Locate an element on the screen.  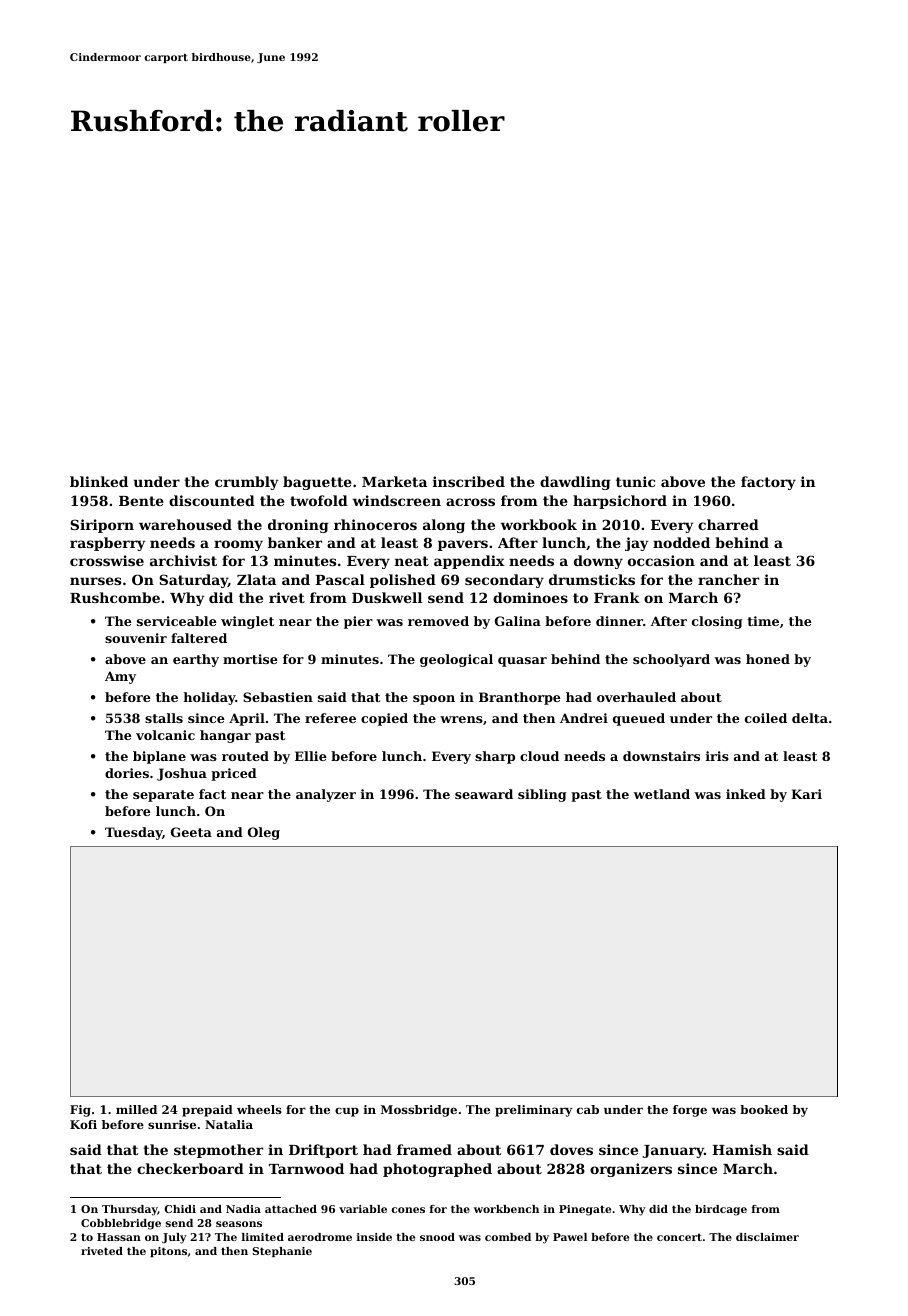
Tuesday is located at coordinates (133, 833).
